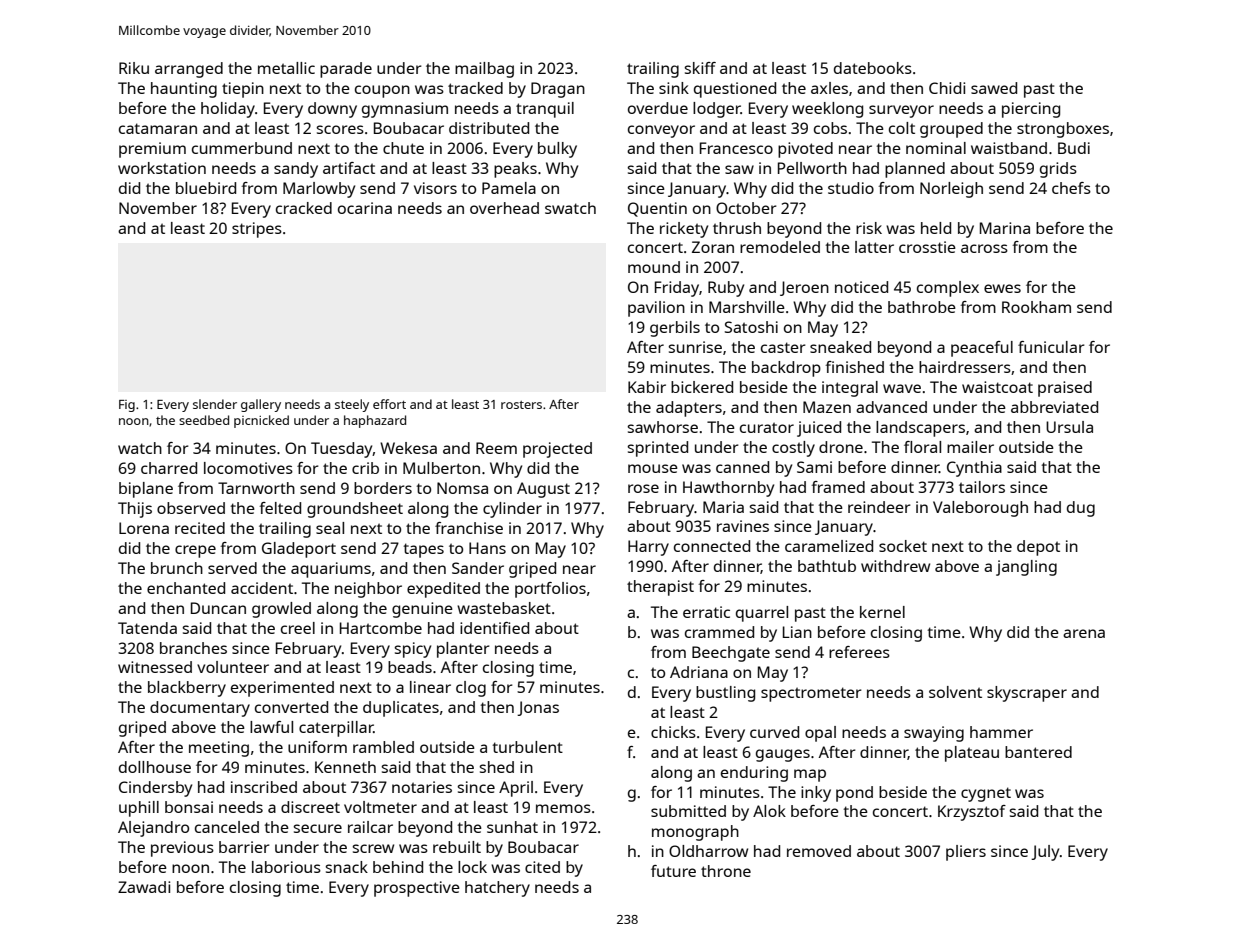  What do you see at coordinates (365, 208) in the screenshot?
I see `ocarina` at bounding box center [365, 208].
